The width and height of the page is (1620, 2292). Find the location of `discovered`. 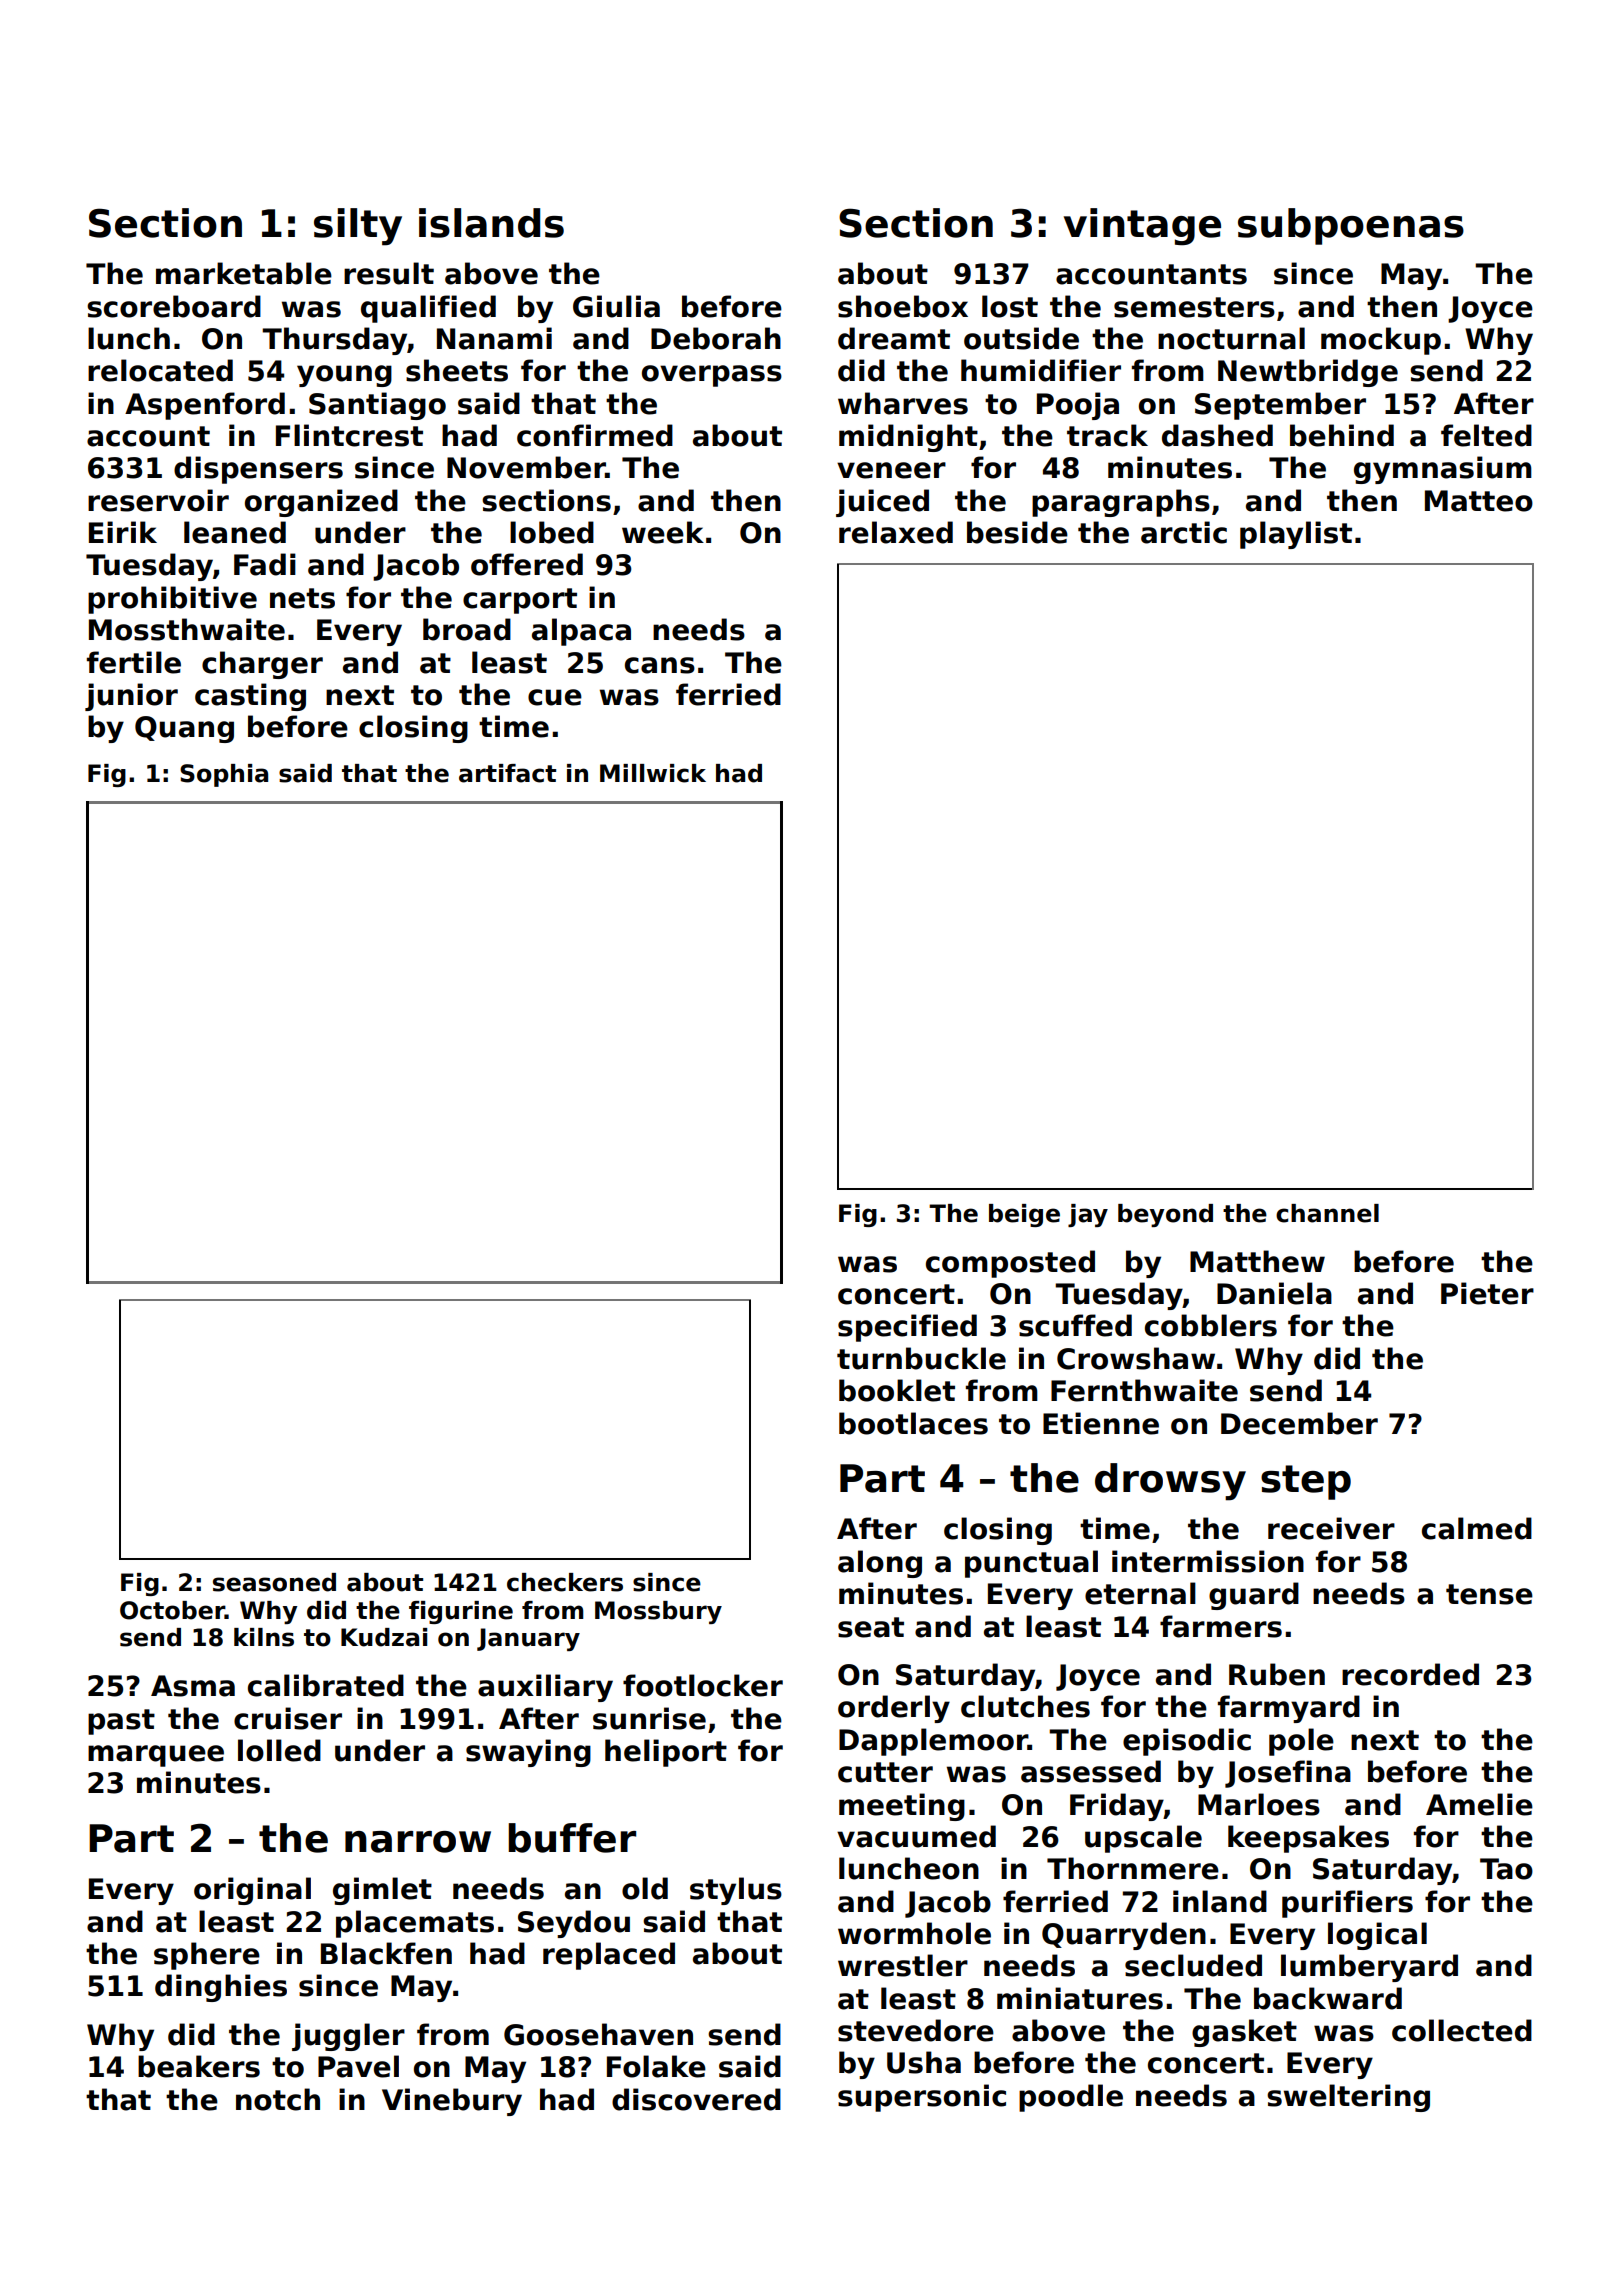

discovered is located at coordinates (696, 2099).
